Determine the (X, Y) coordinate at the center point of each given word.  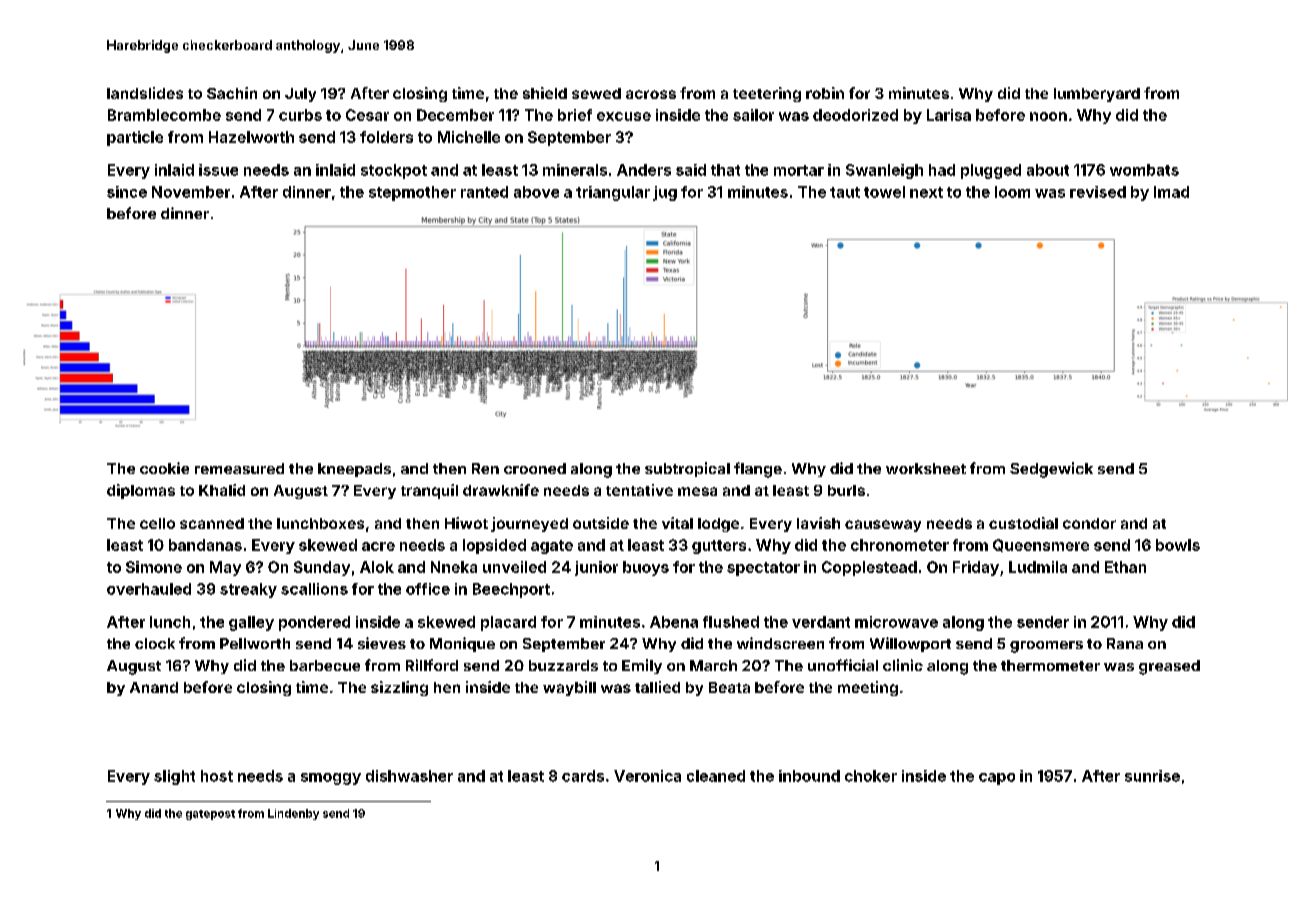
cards (583, 776)
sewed (596, 93)
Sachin (232, 93)
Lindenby (293, 814)
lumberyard (1097, 95)
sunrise (1152, 776)
